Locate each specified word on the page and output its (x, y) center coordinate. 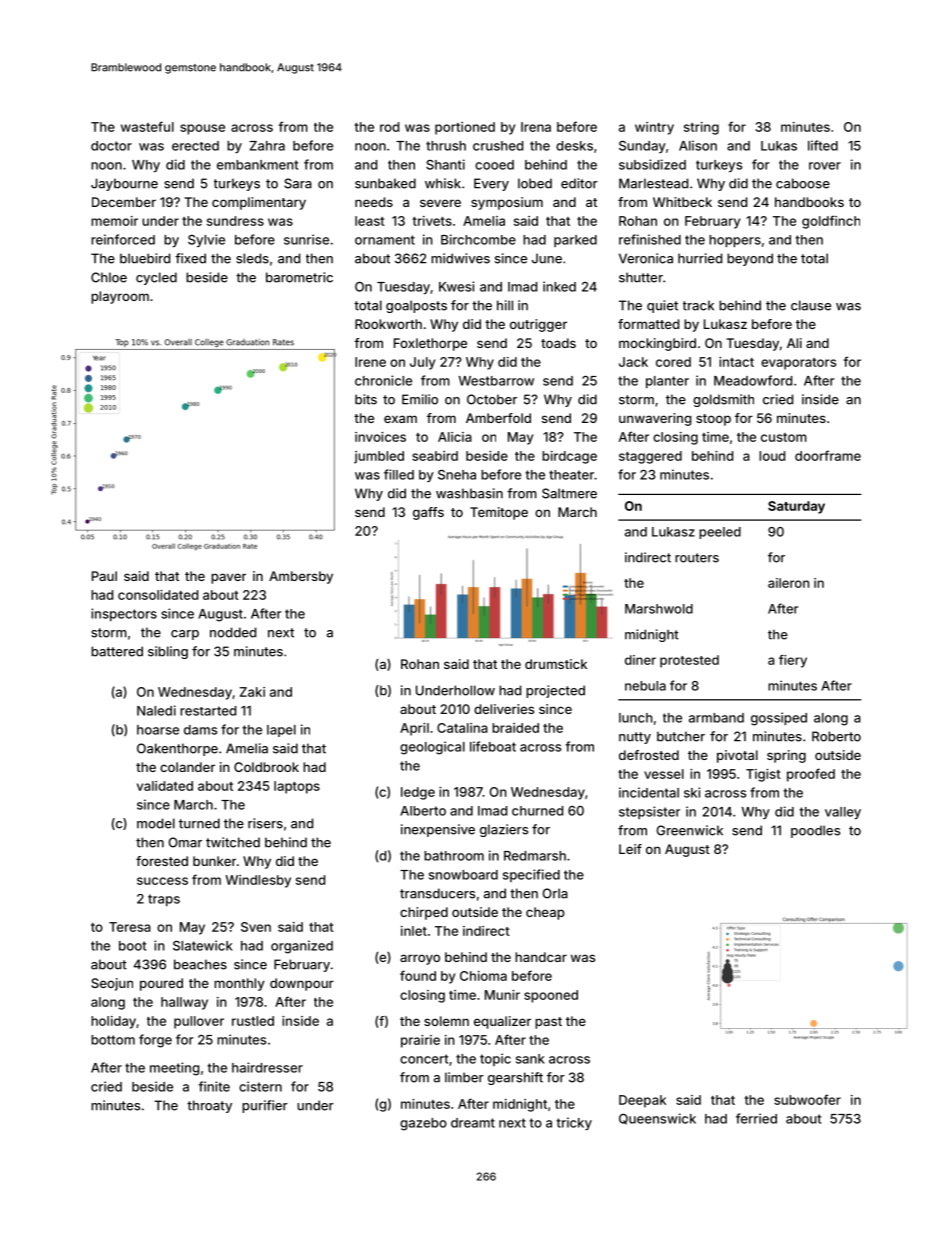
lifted (823, 145)
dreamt (473, 1123)
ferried (756, 1118)
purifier (265, 1106)
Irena (536, 127)
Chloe (109, 277)
